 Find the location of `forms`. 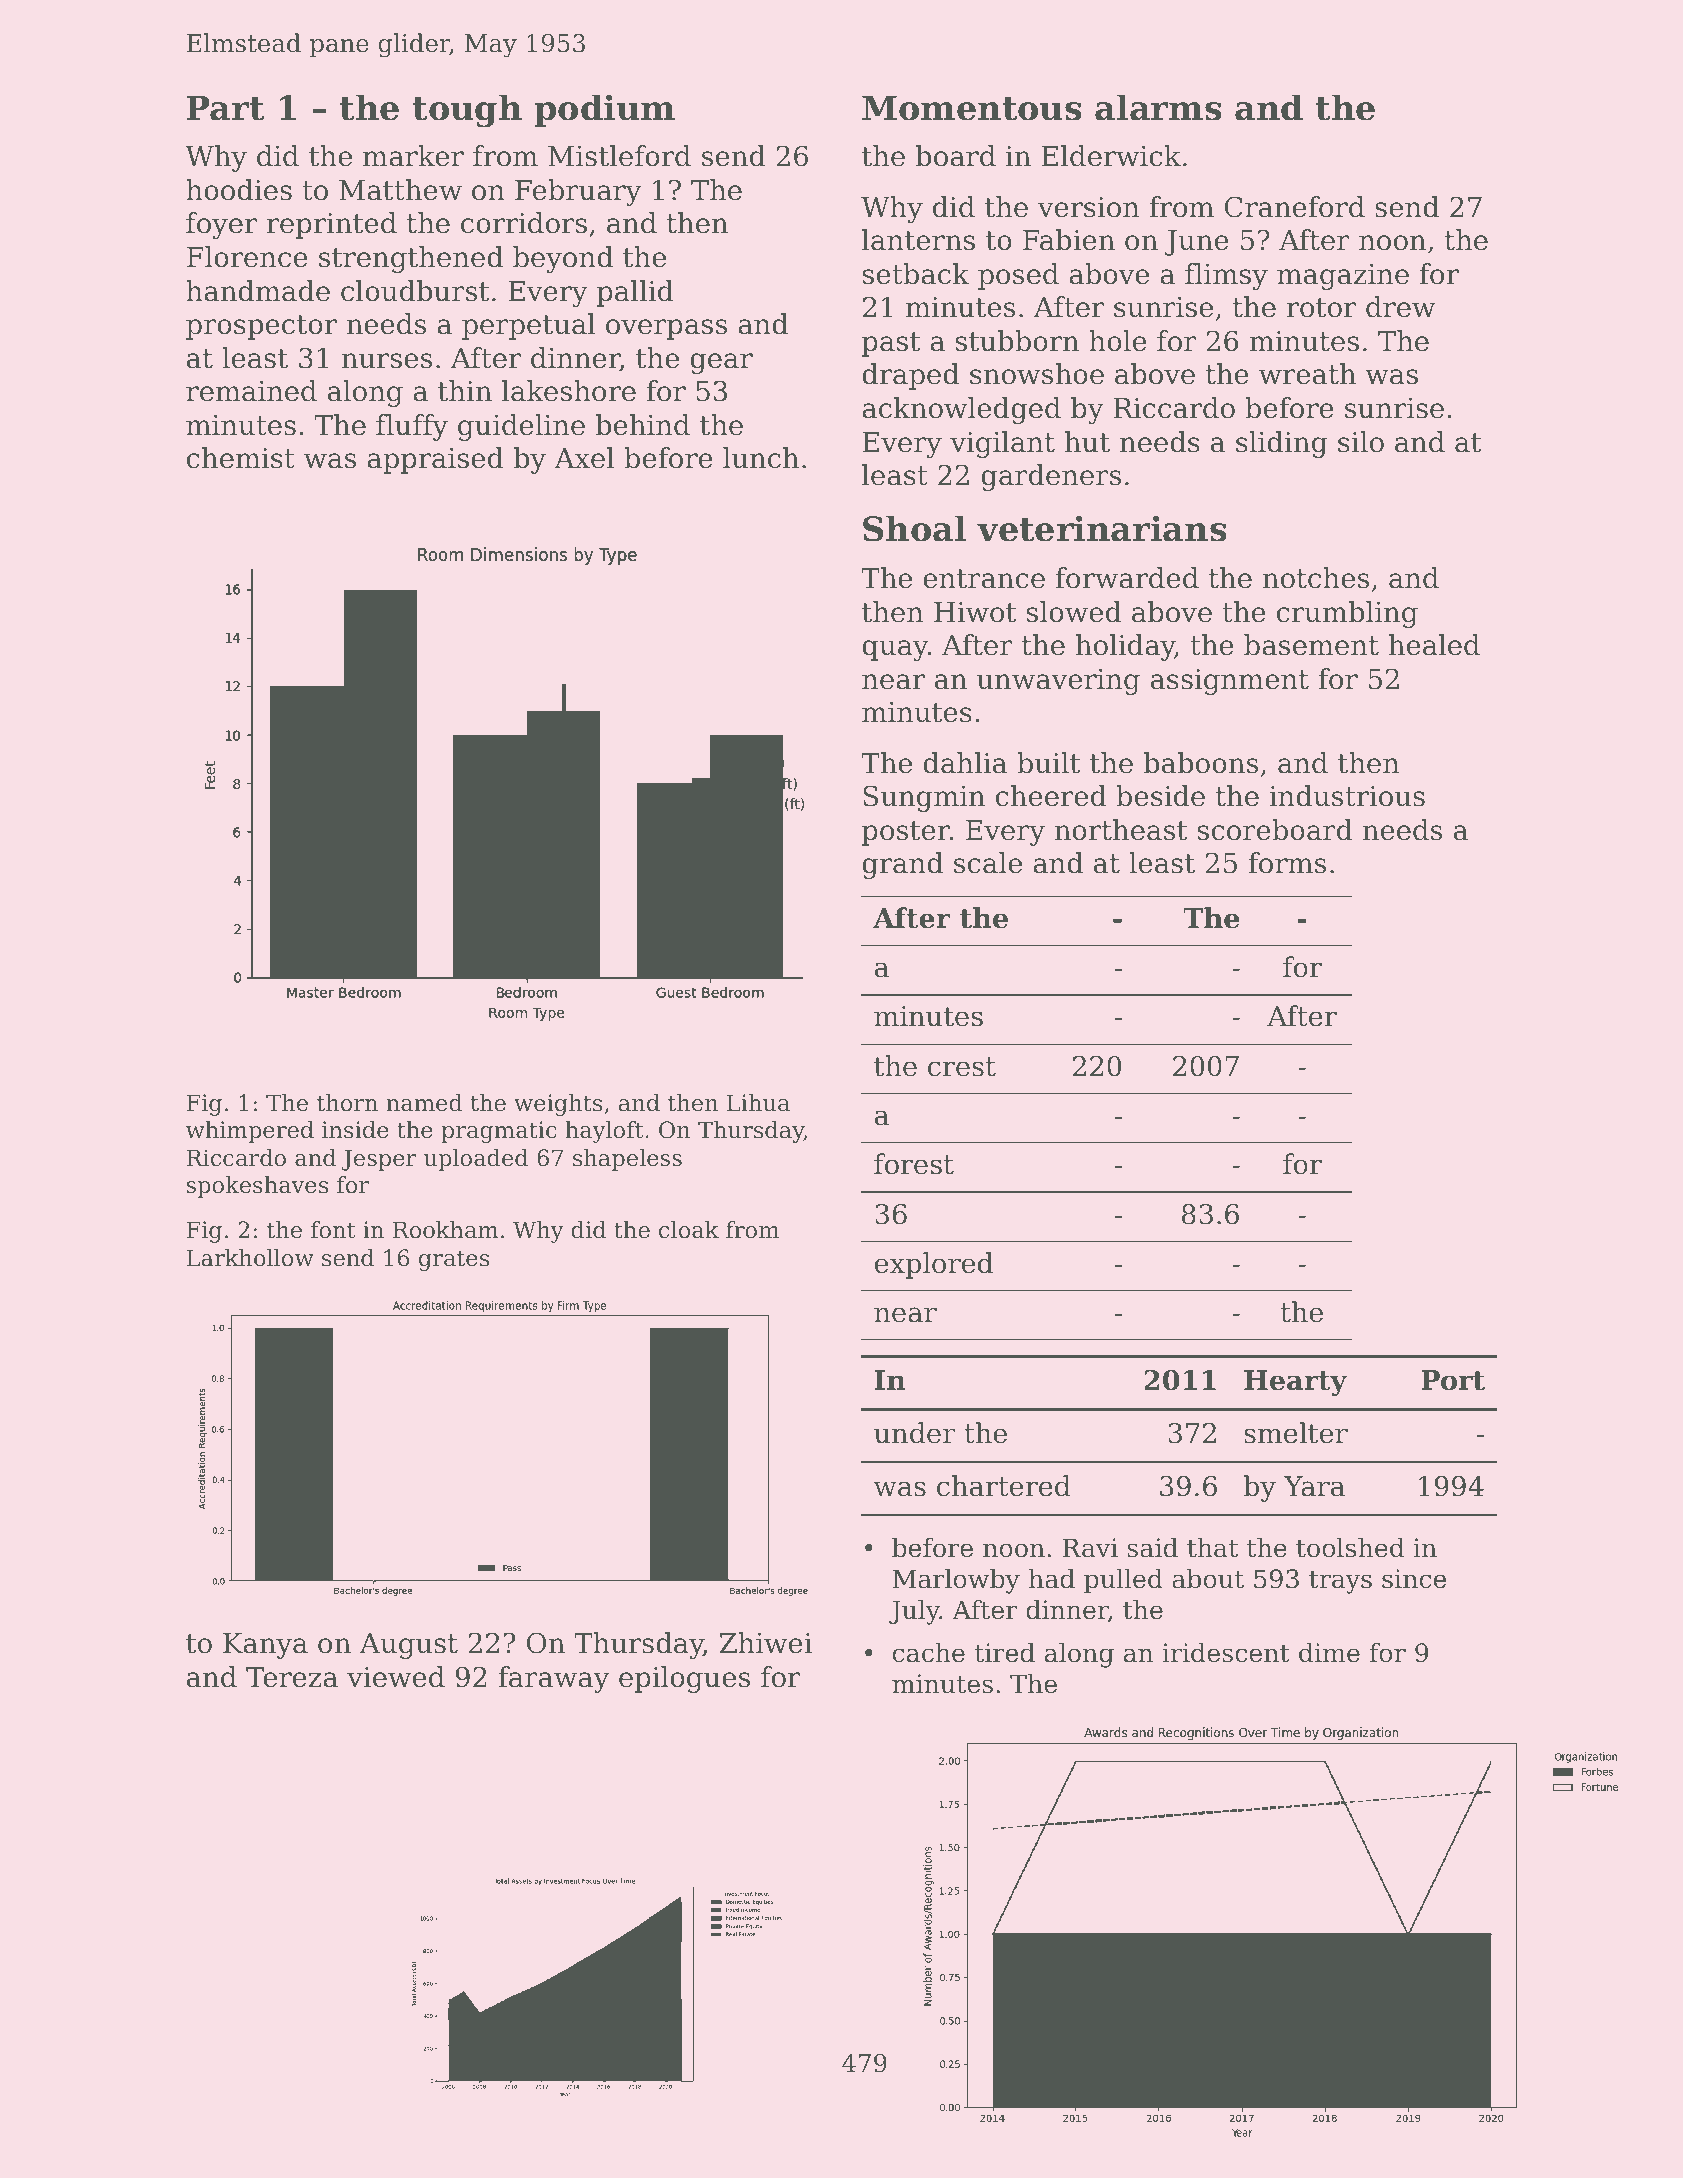

forms is located at coordinates (1287, 863).
